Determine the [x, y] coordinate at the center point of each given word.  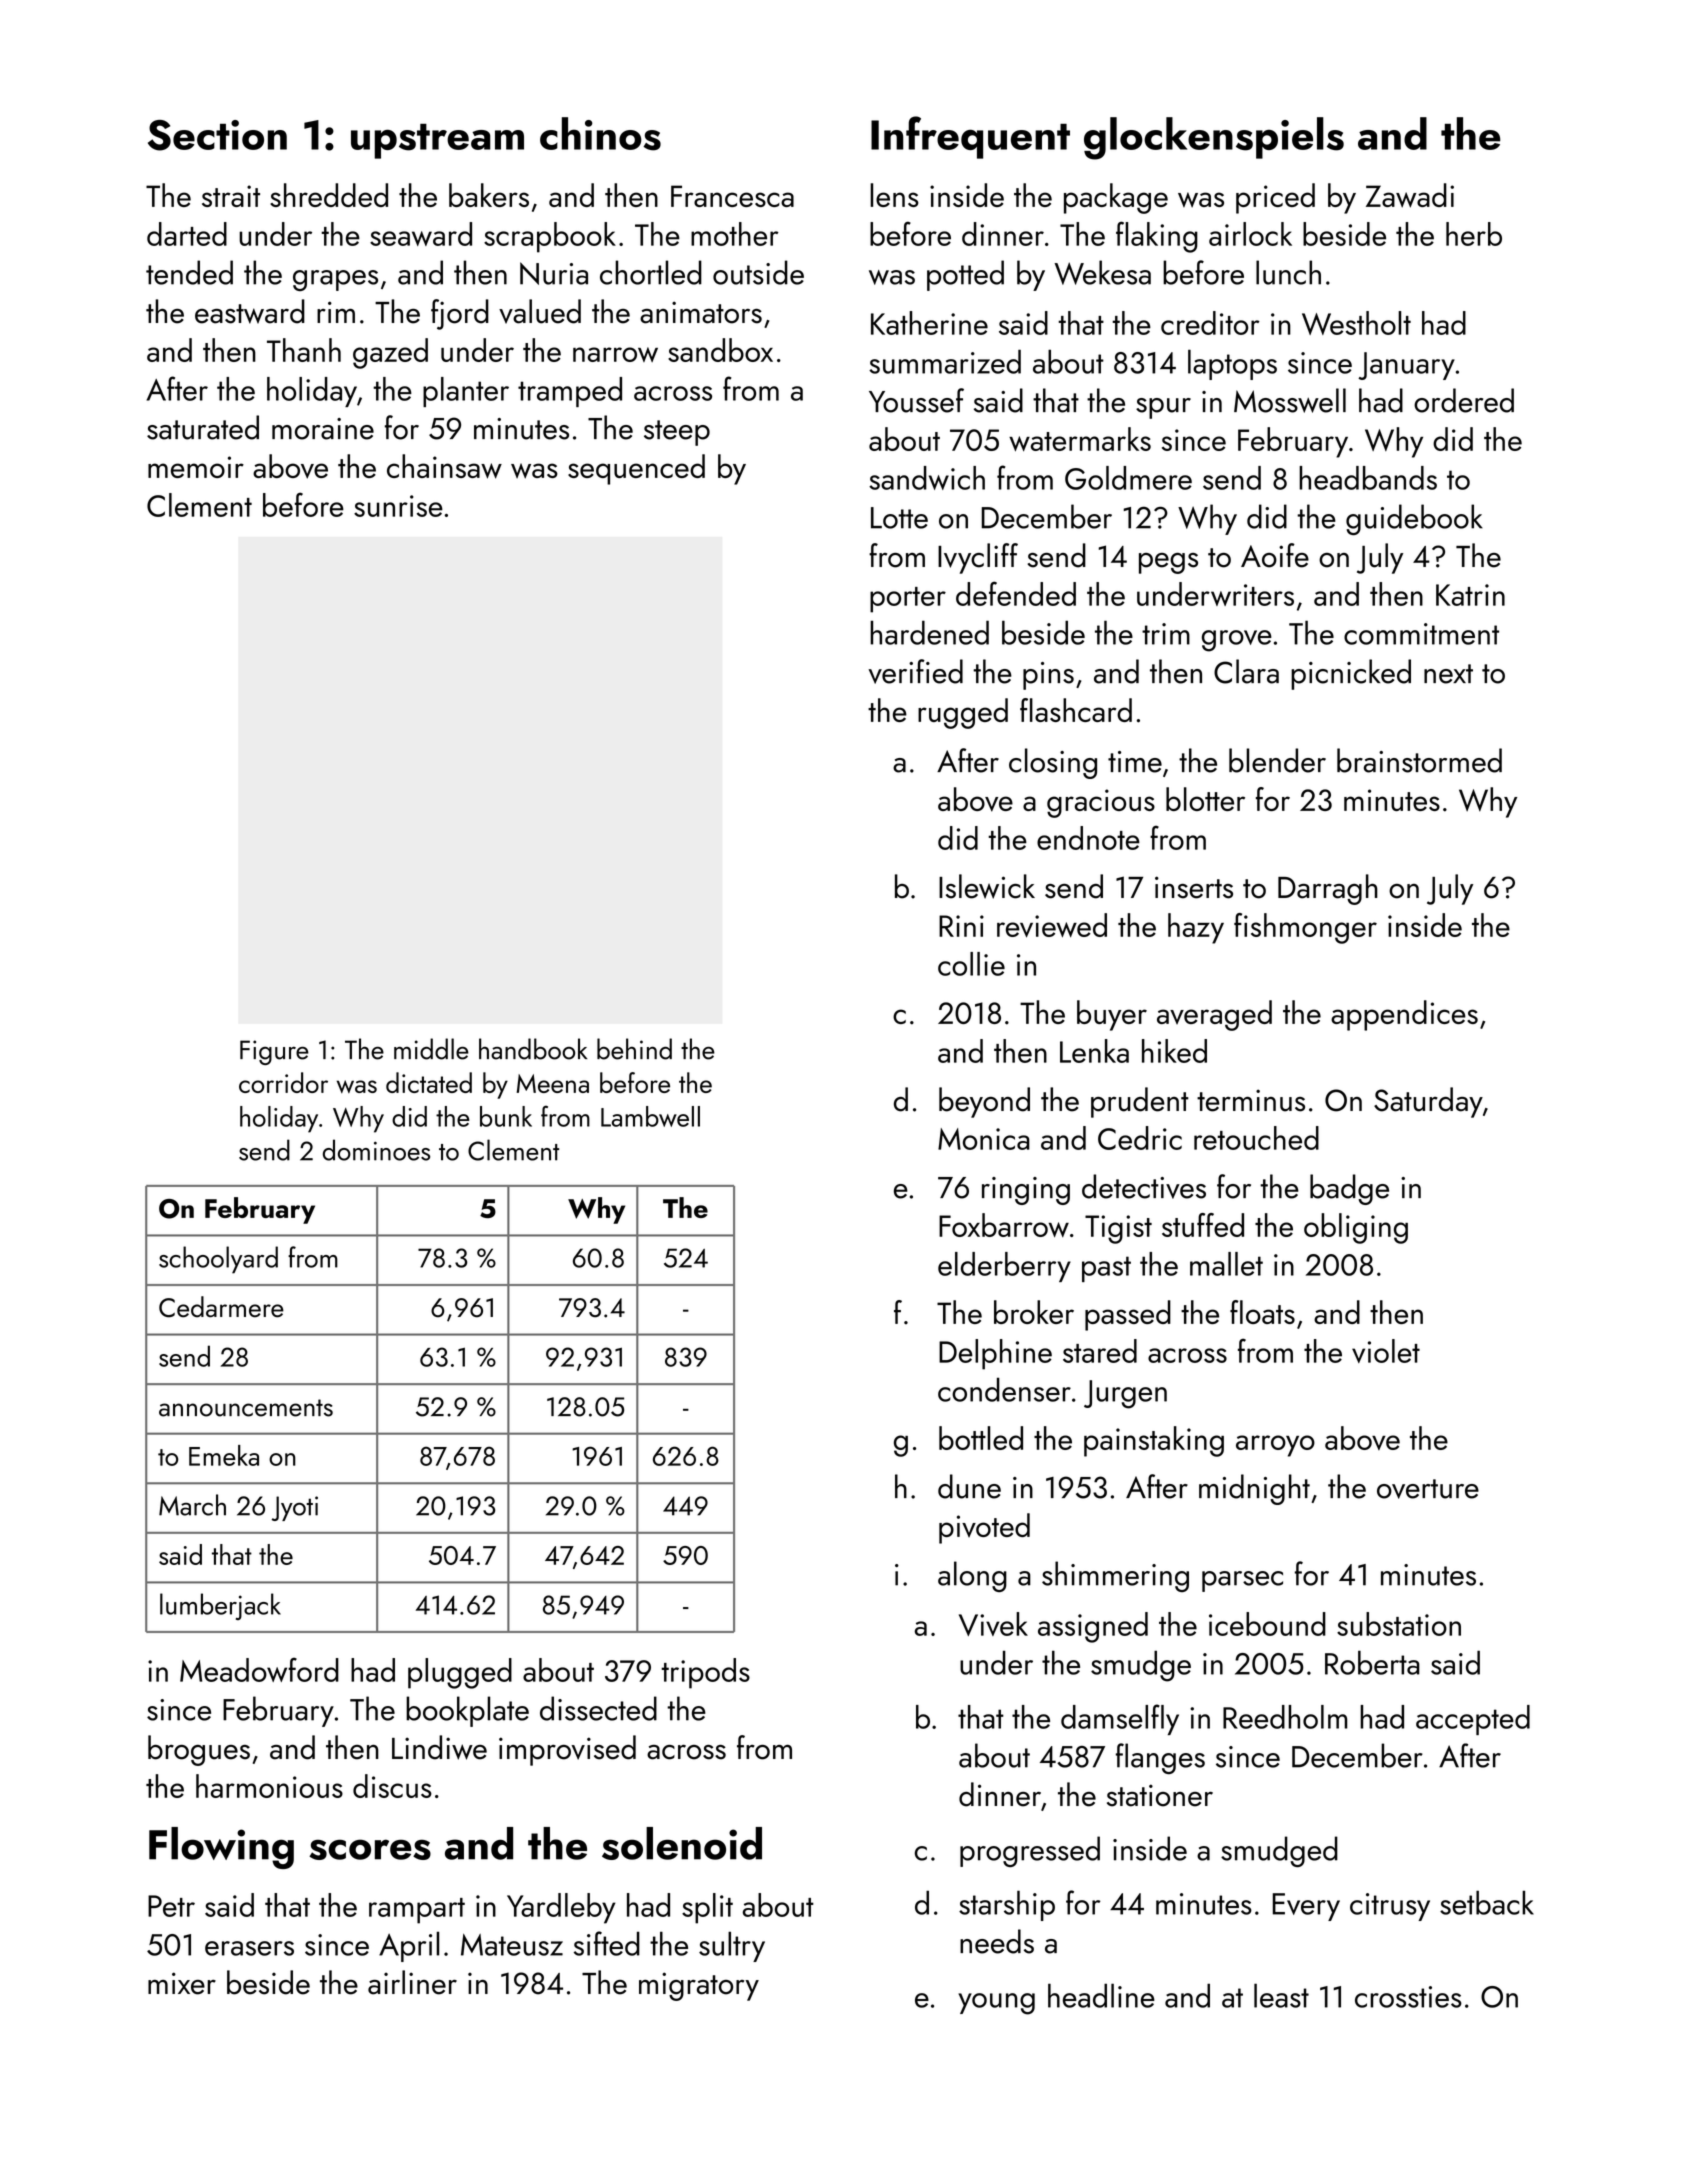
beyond [984, 1102]
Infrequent [970, 137]
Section [217, 135]
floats [1262, 1312]
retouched [1256, 1138]
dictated [429, 1082]
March [192, 1505]
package [1116, 198]
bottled [981, 1438]
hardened [929, 632]
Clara [1246, 671]
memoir [196, 467]
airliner [412, 1982]
